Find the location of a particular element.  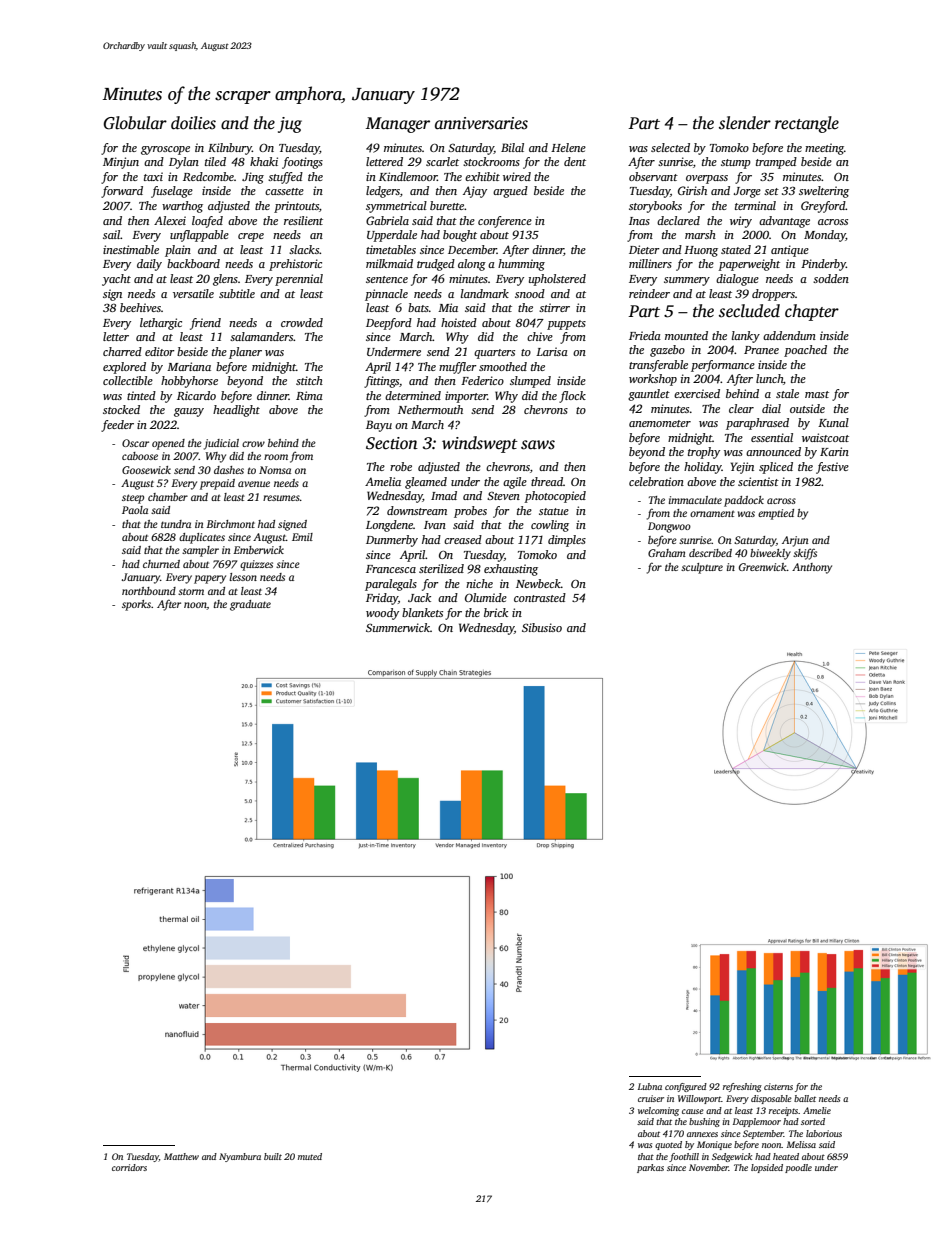

selected is located at coordinates (670, 147).
